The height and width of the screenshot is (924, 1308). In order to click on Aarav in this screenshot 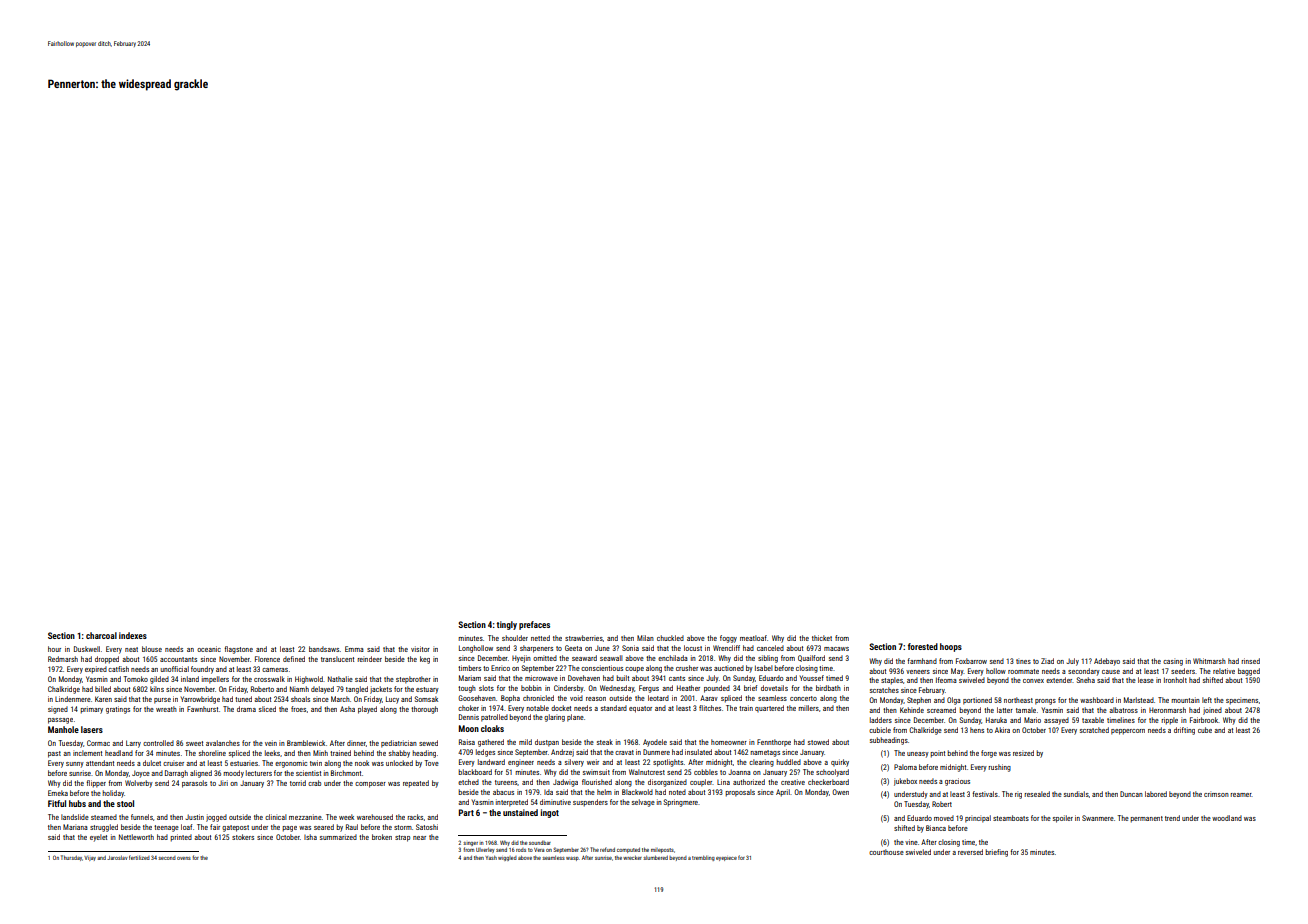, I will do `click(709, 698)`.
